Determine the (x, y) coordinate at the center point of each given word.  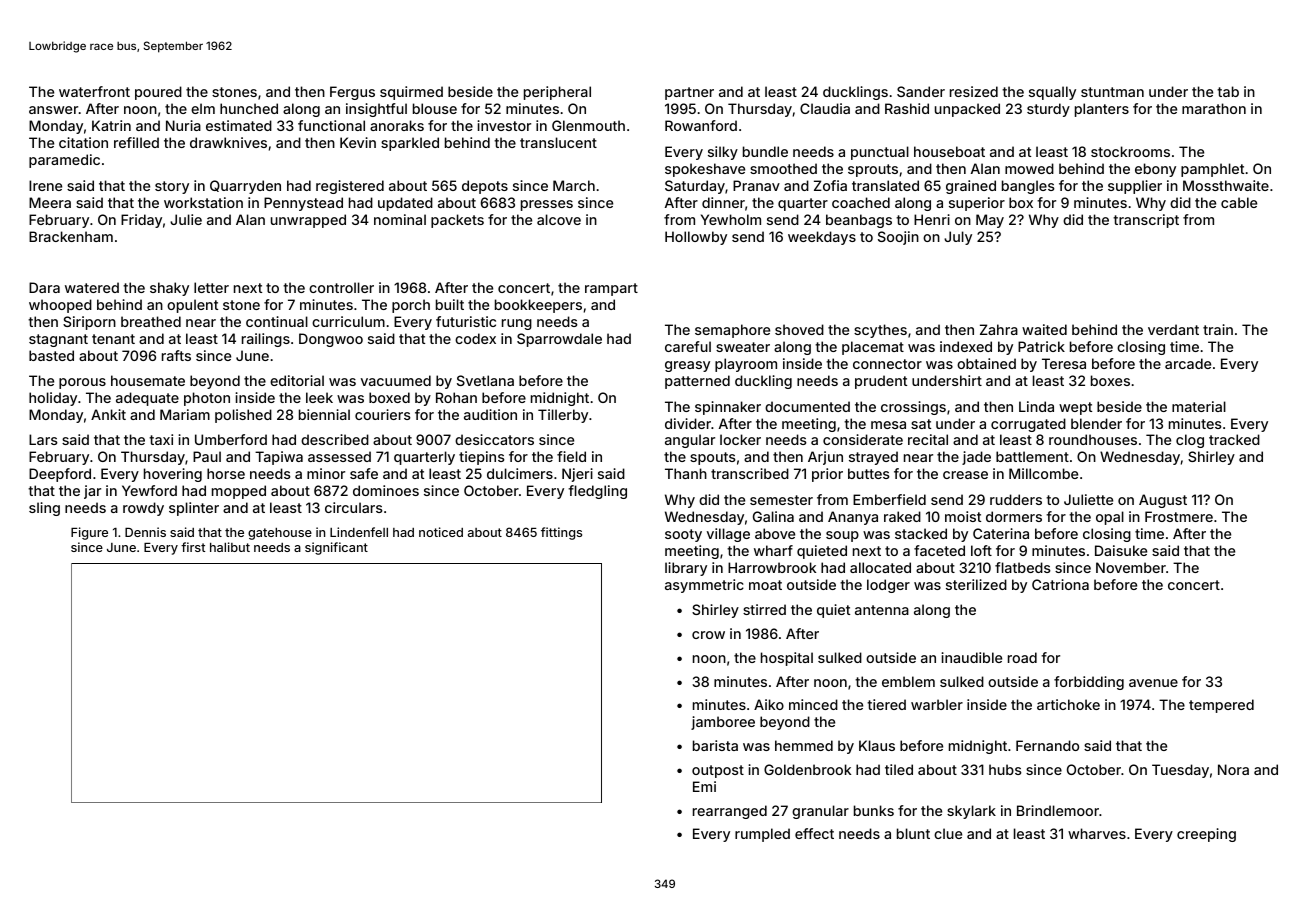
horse (226, 473)
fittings (561, 533)
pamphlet (1212, 170)
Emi (704, 786)
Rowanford (701, 125)
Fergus (352, 93)
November (1131, 567)
